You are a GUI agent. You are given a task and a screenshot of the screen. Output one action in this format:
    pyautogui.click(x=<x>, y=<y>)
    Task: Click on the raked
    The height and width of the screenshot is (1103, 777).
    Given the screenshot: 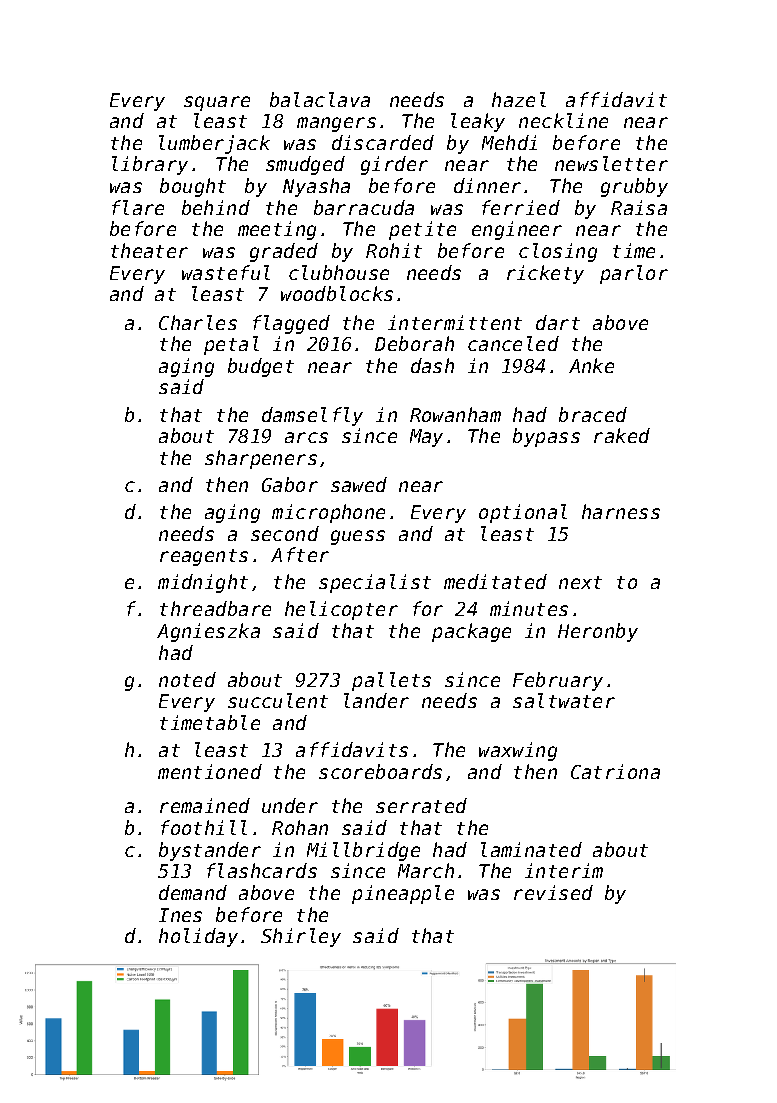 What is the action you would take?
    pyautogui.click(x=622, y=435)
